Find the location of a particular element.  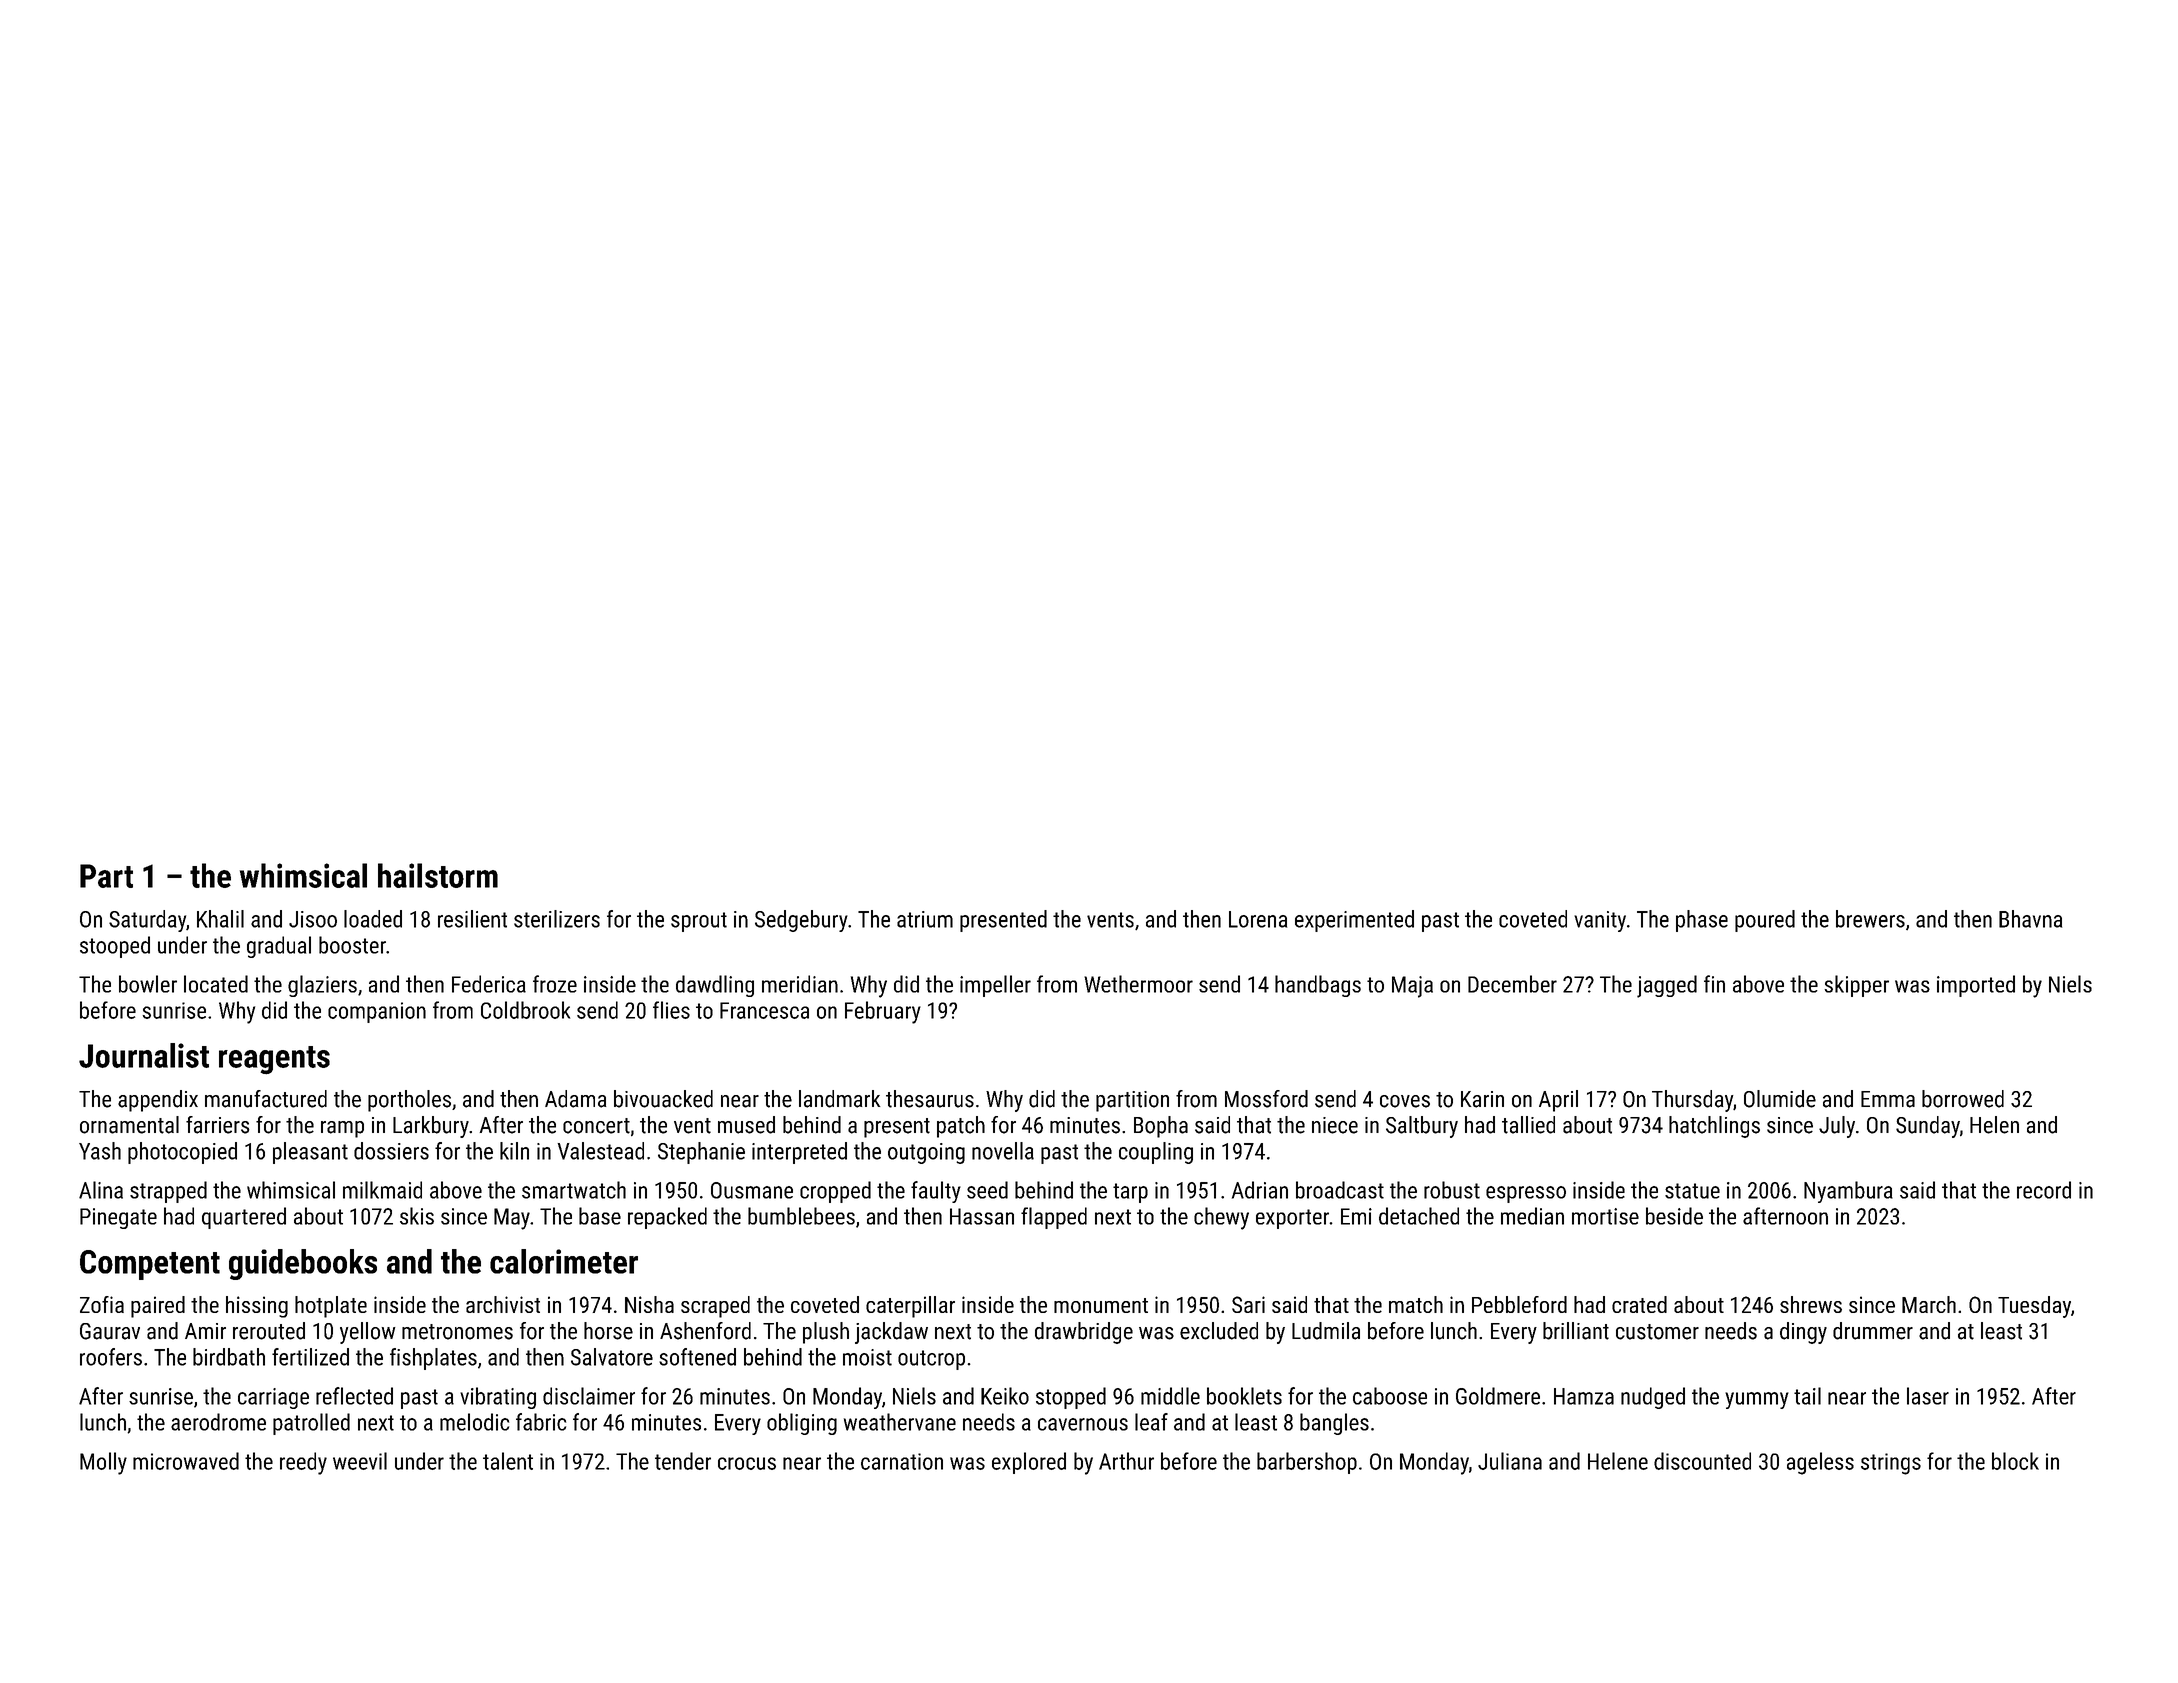

May is located at coordinates (512, 1219).
